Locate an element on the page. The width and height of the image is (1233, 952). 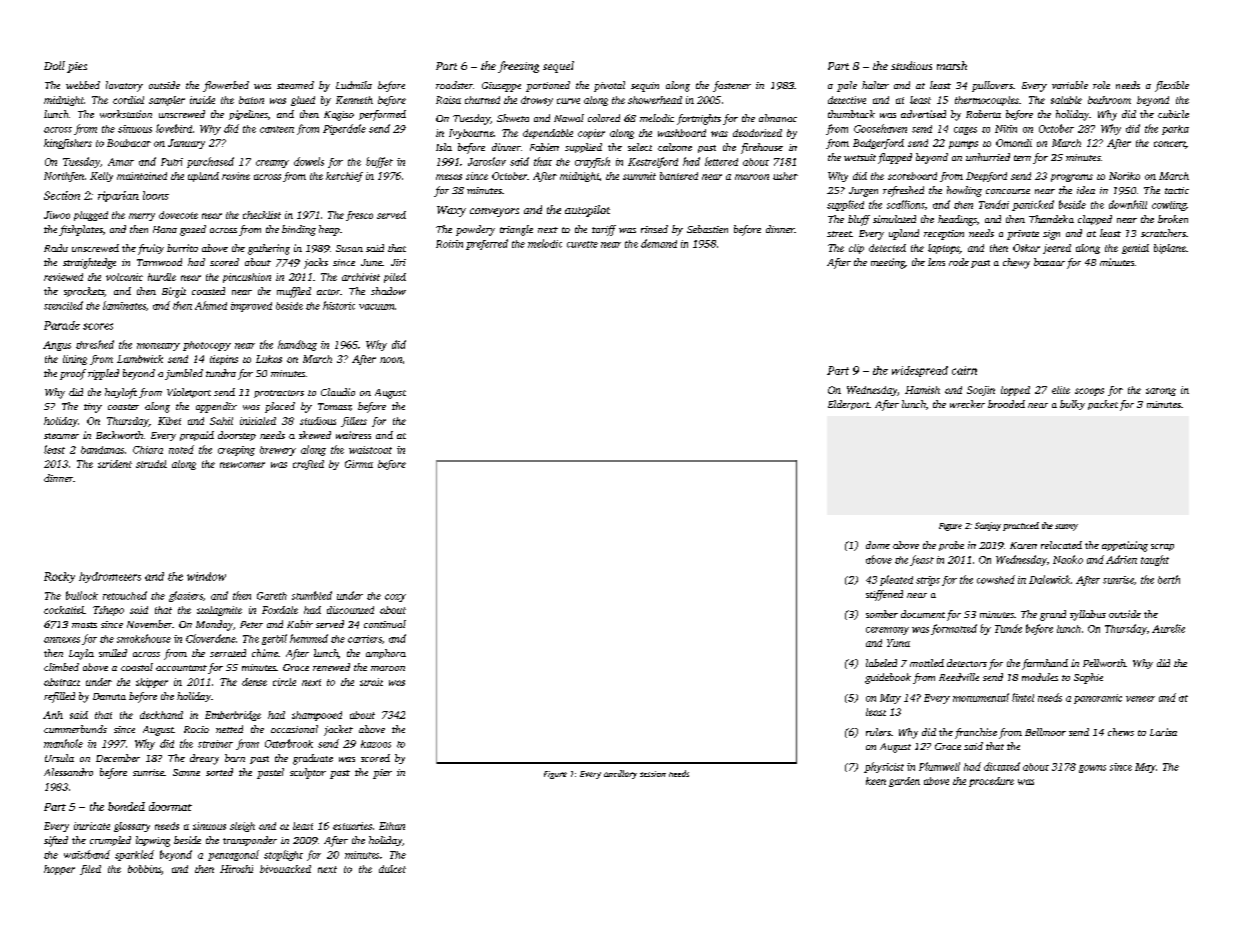
webbed is located at coordinates (83, 85).
